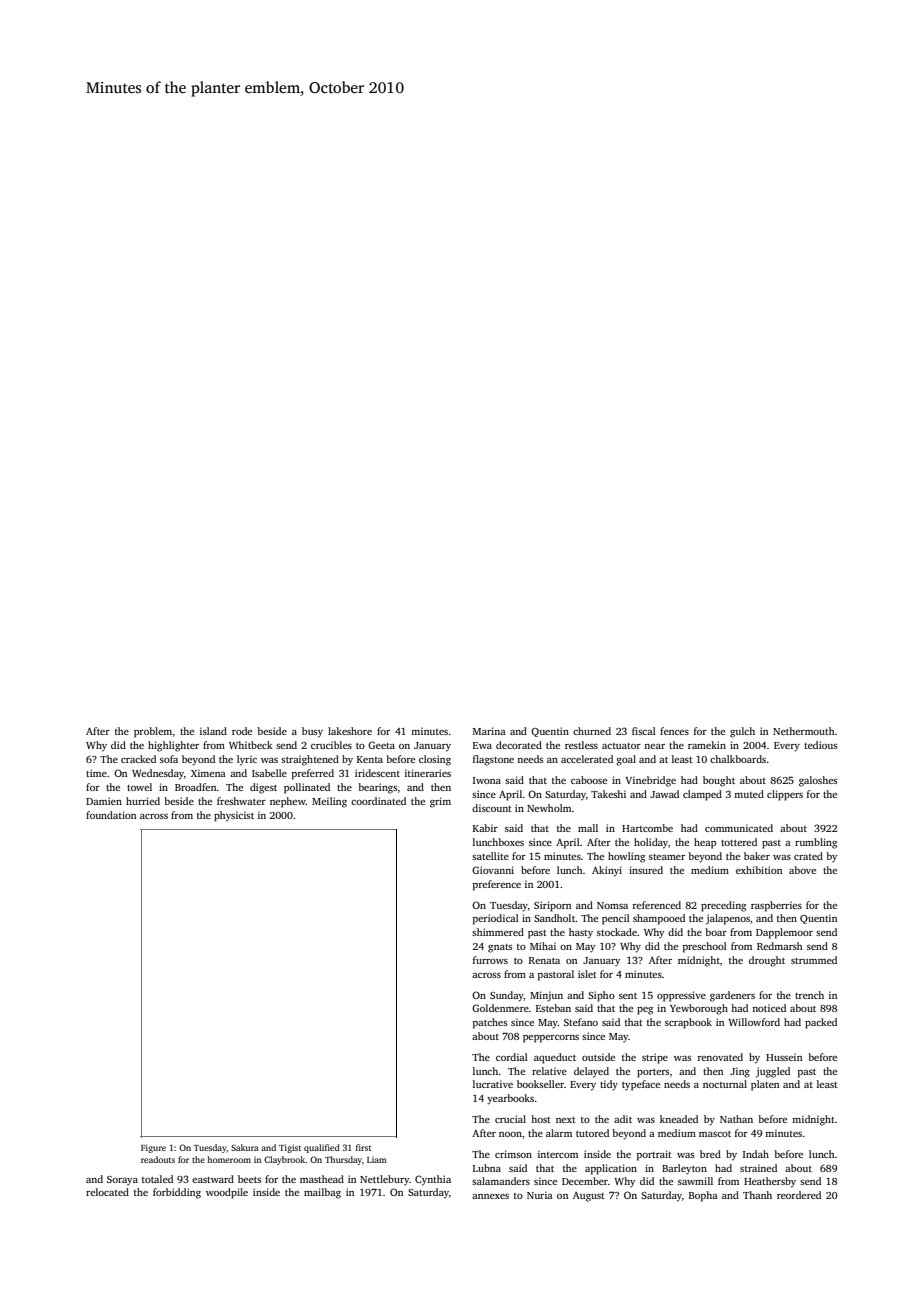 The height and width of the screenshot is (1308, 924). What do you see at coordinates (592, 731) in the screenshot?
I see `churned` at bounding box center [592, 731].
